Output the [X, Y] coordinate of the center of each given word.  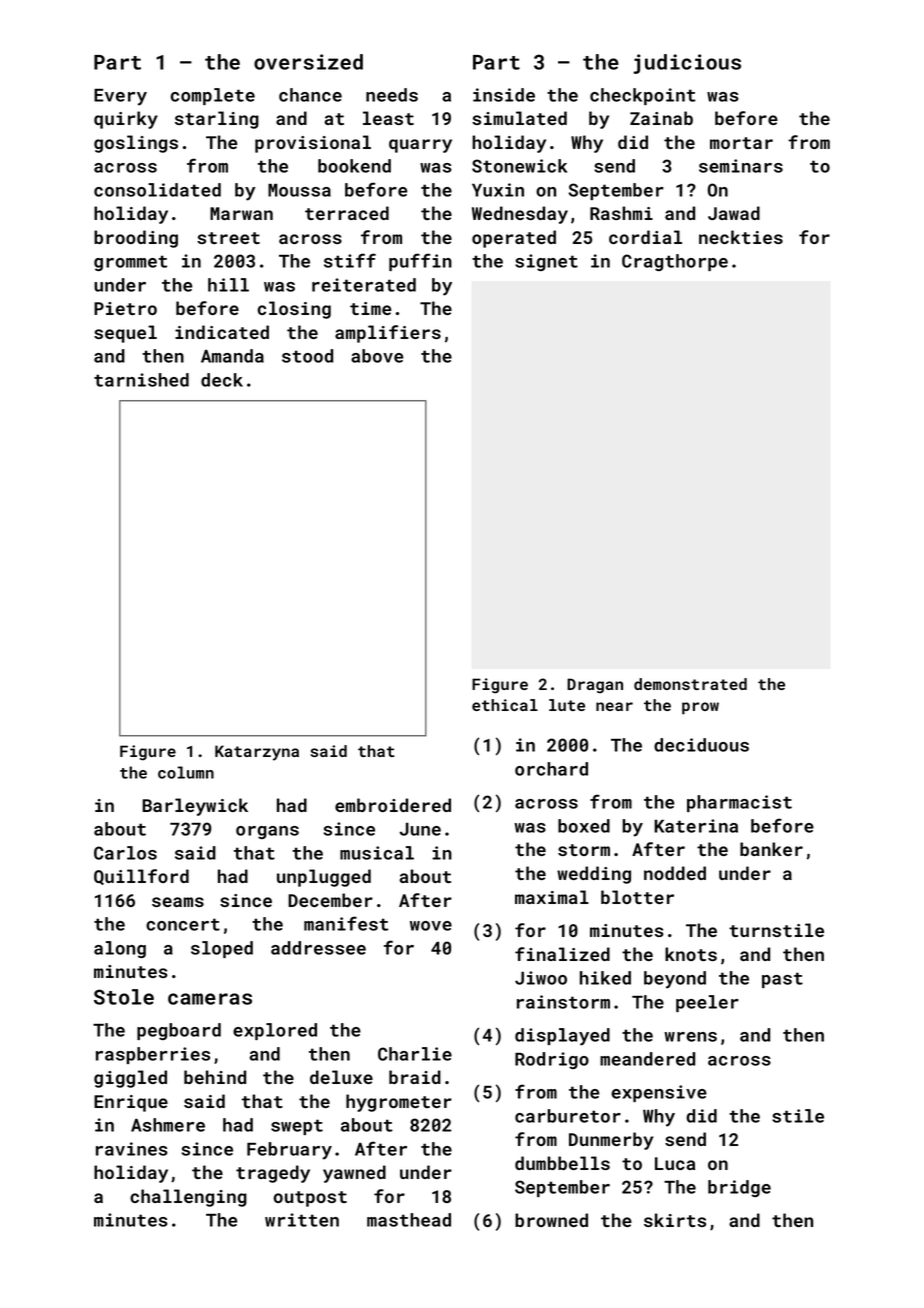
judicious [687, 64]
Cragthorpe [675, 262]
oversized [308, 62]
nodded [675, 873]
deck [222, 380]
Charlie [415, 1054]
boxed [584, 826]
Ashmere [168, 1125]
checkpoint [643, 96]
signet [546, 262]
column [186, 772]
